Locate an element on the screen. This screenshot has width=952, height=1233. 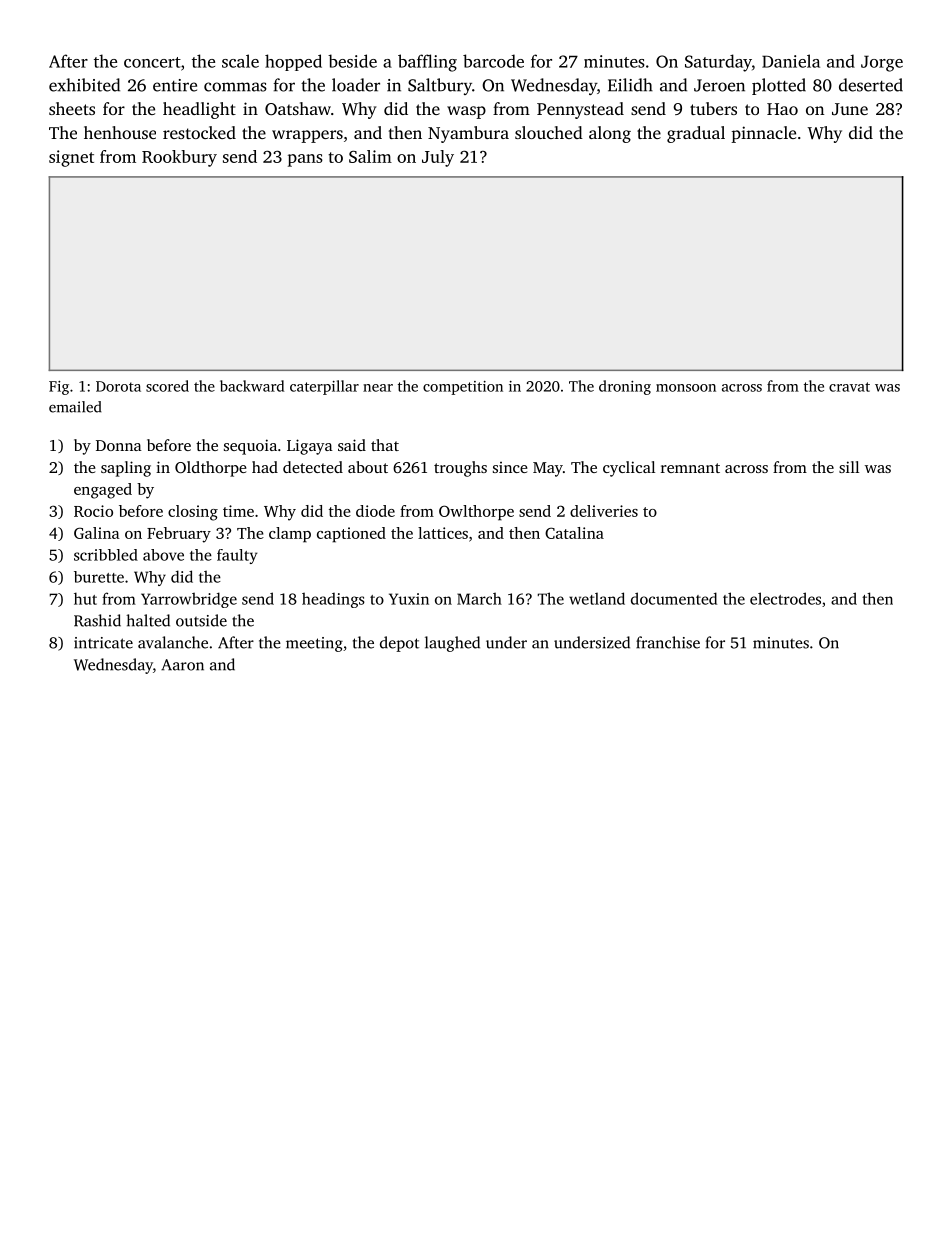
Rashid is located at coordinates (97, 620).
